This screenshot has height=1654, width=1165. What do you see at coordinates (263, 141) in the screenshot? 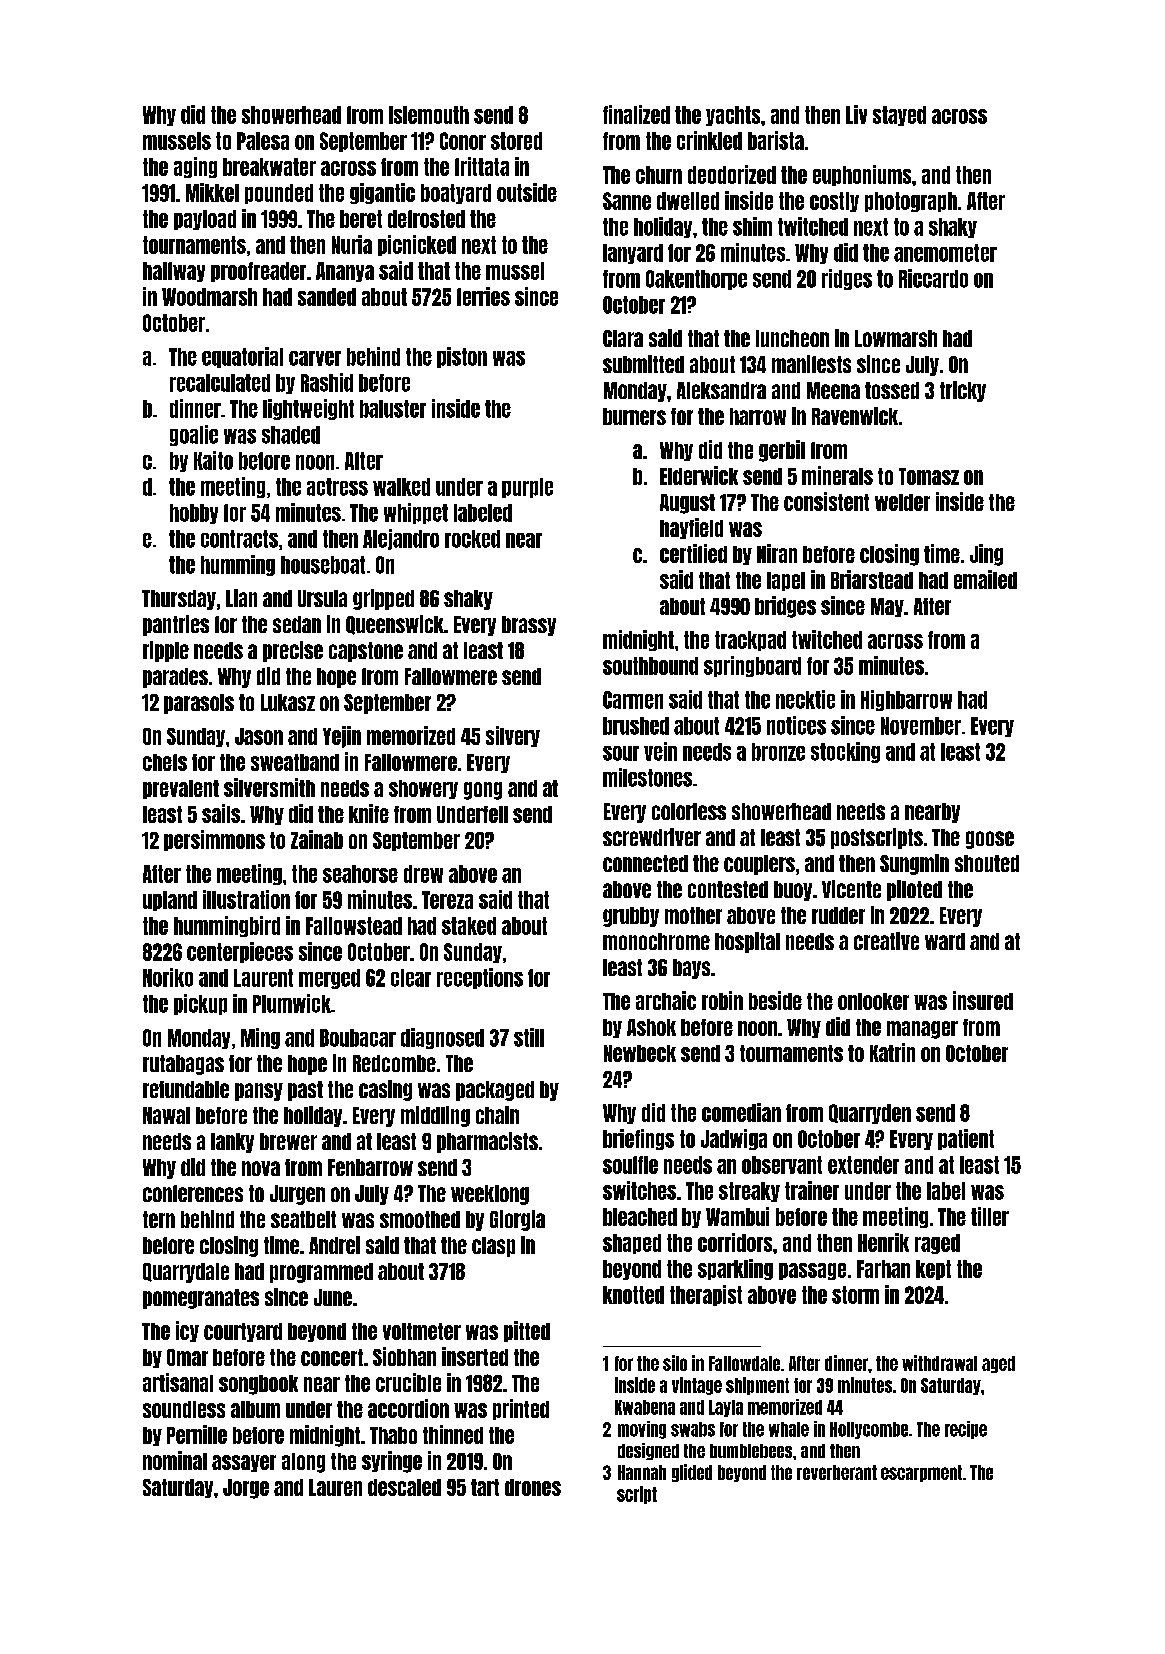
I see `Palesa` at bounding box center [263, 141].
